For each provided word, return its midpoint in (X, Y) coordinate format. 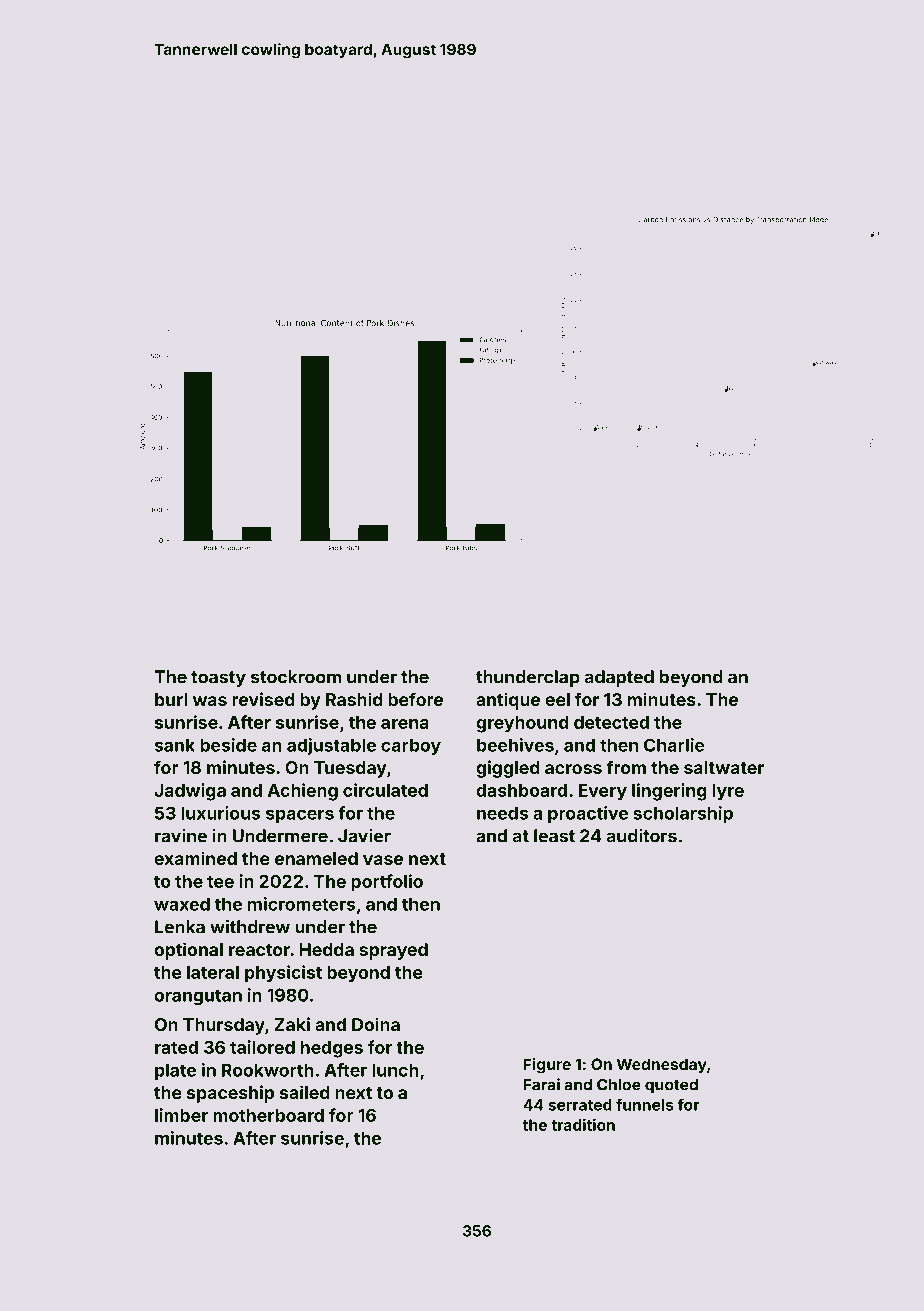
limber (181, 1115)
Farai (542, 1084)
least (554, 836)
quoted (671, 1086)
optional (188, 951)
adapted (619, 678)
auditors (642, 836)
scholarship (683, 814)
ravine (181, 836)
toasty (218, 679)
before (415, 699)
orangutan (198, 997)
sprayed (393, 951)
